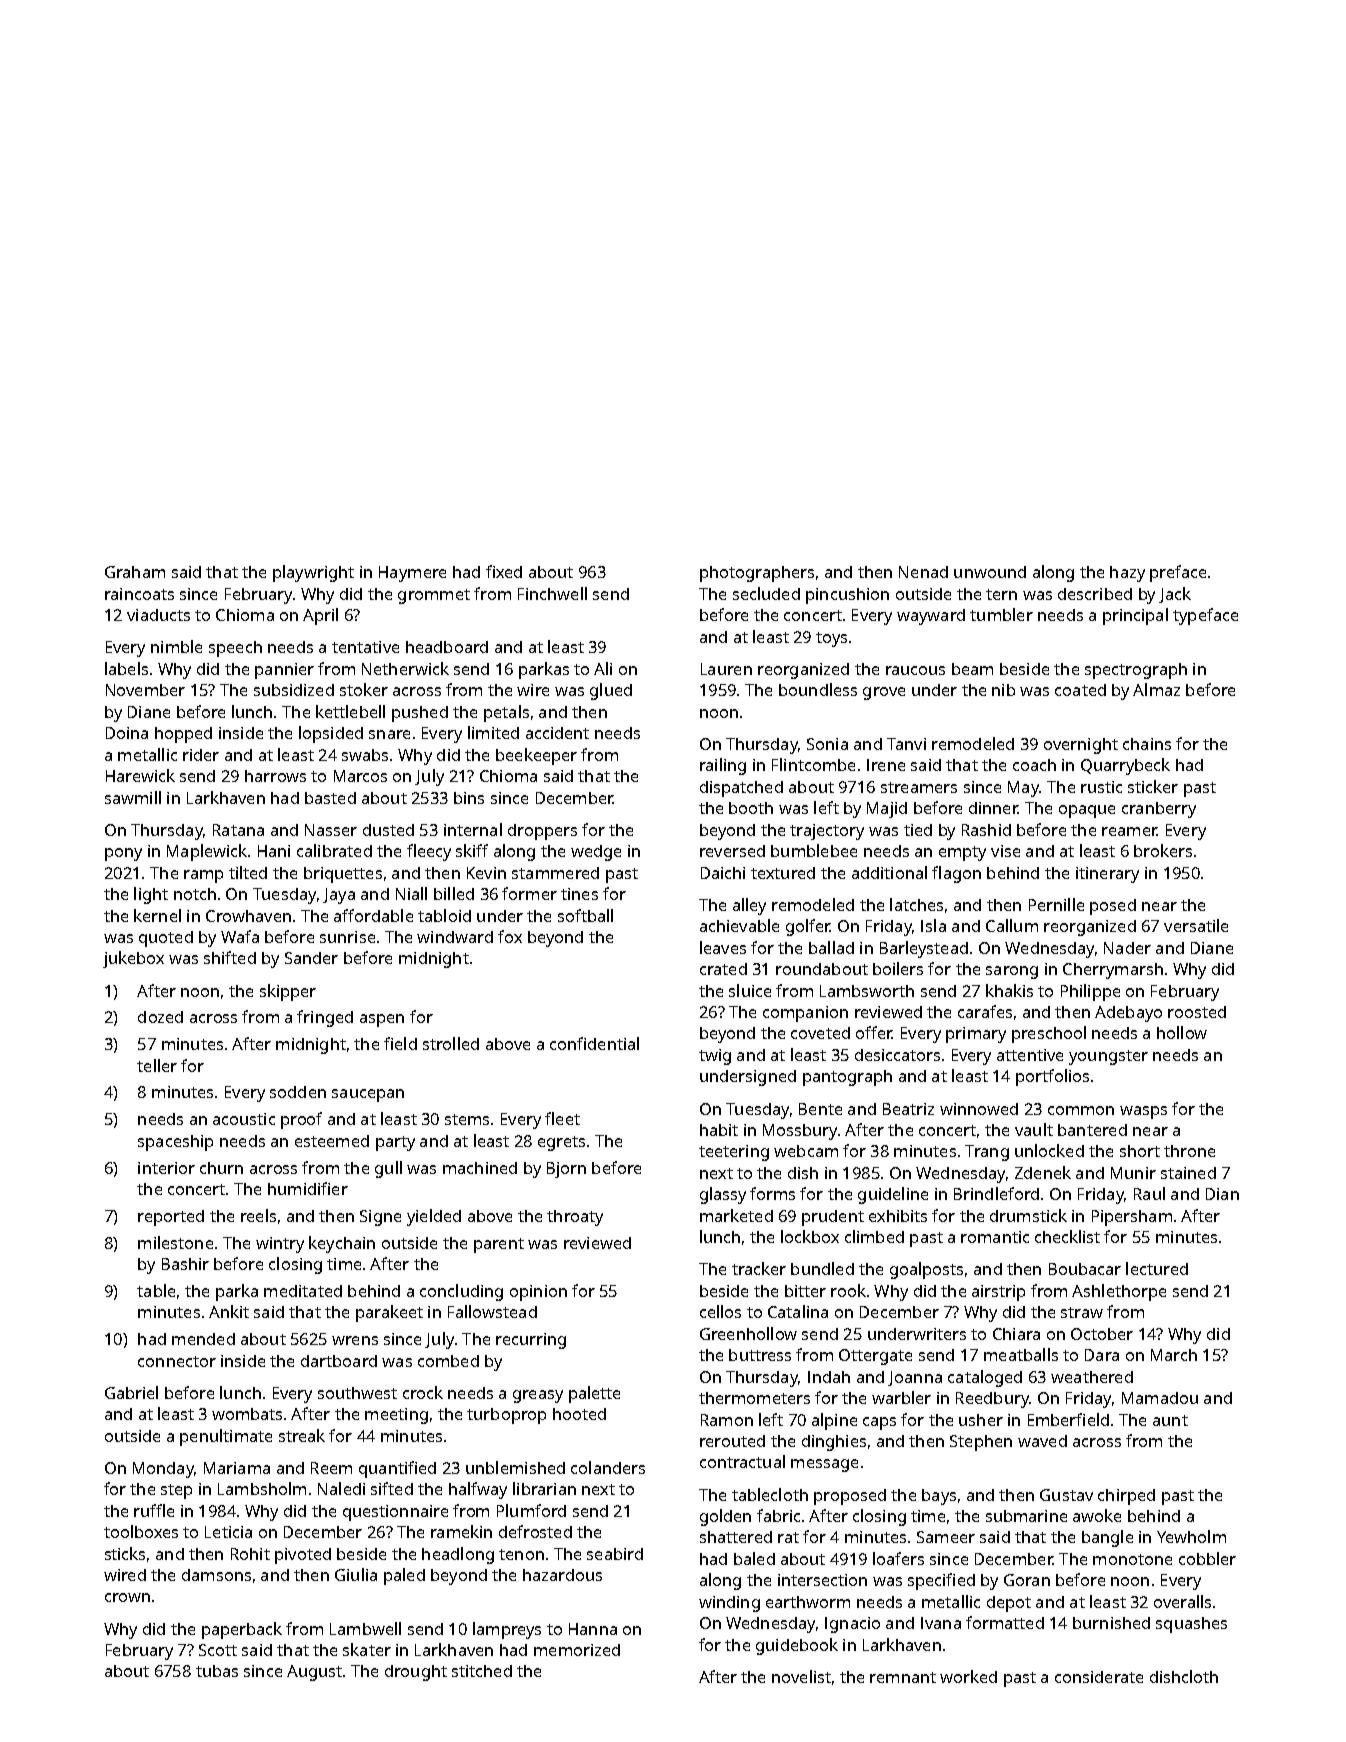 The height and width of the screenshot is (1742, 1346). Describe the element at coordinates (242, 1630) in the screenshot. I see `paperback` at that location.
